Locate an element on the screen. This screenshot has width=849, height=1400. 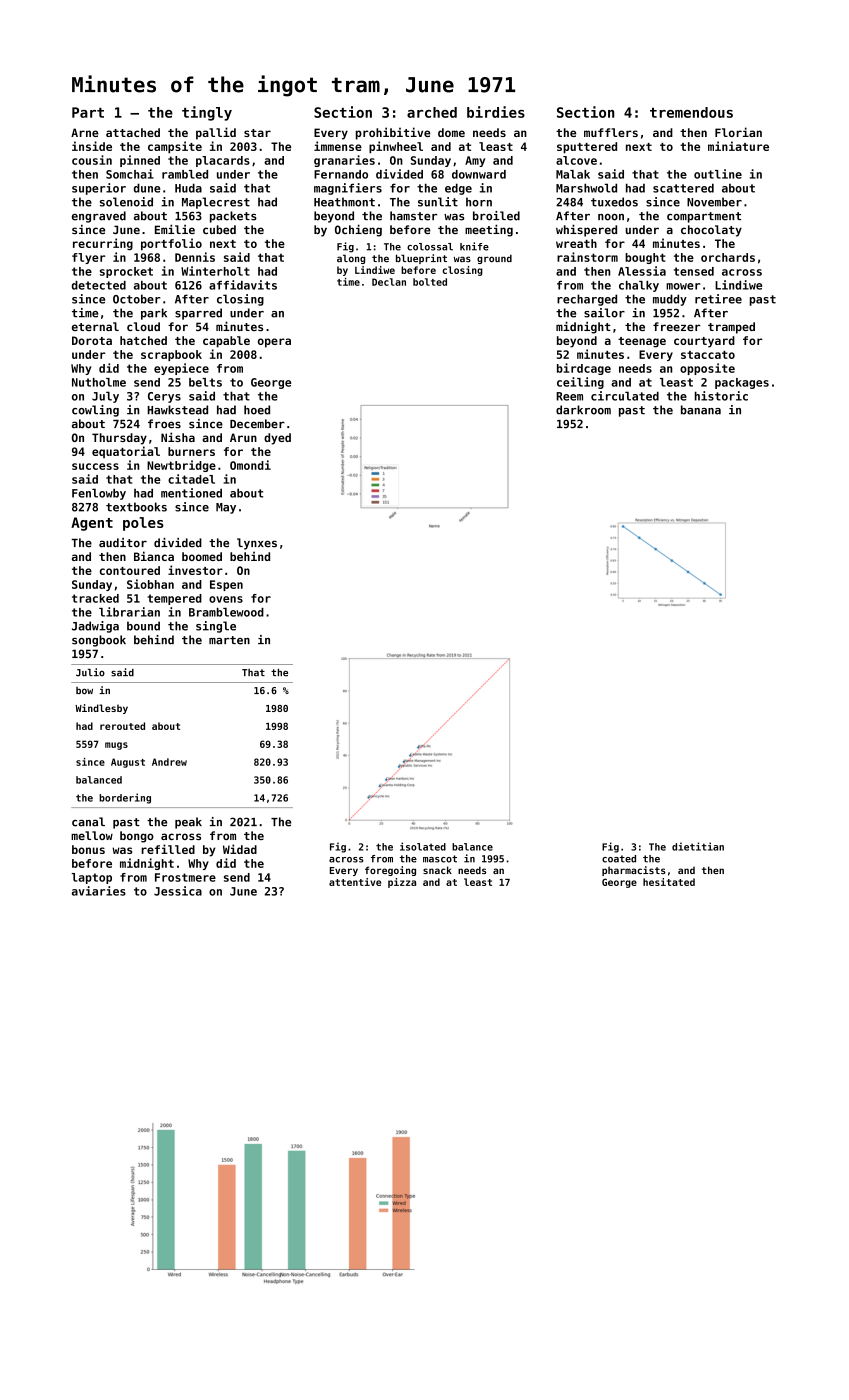
pizza is located at coordinates (402, 883).
